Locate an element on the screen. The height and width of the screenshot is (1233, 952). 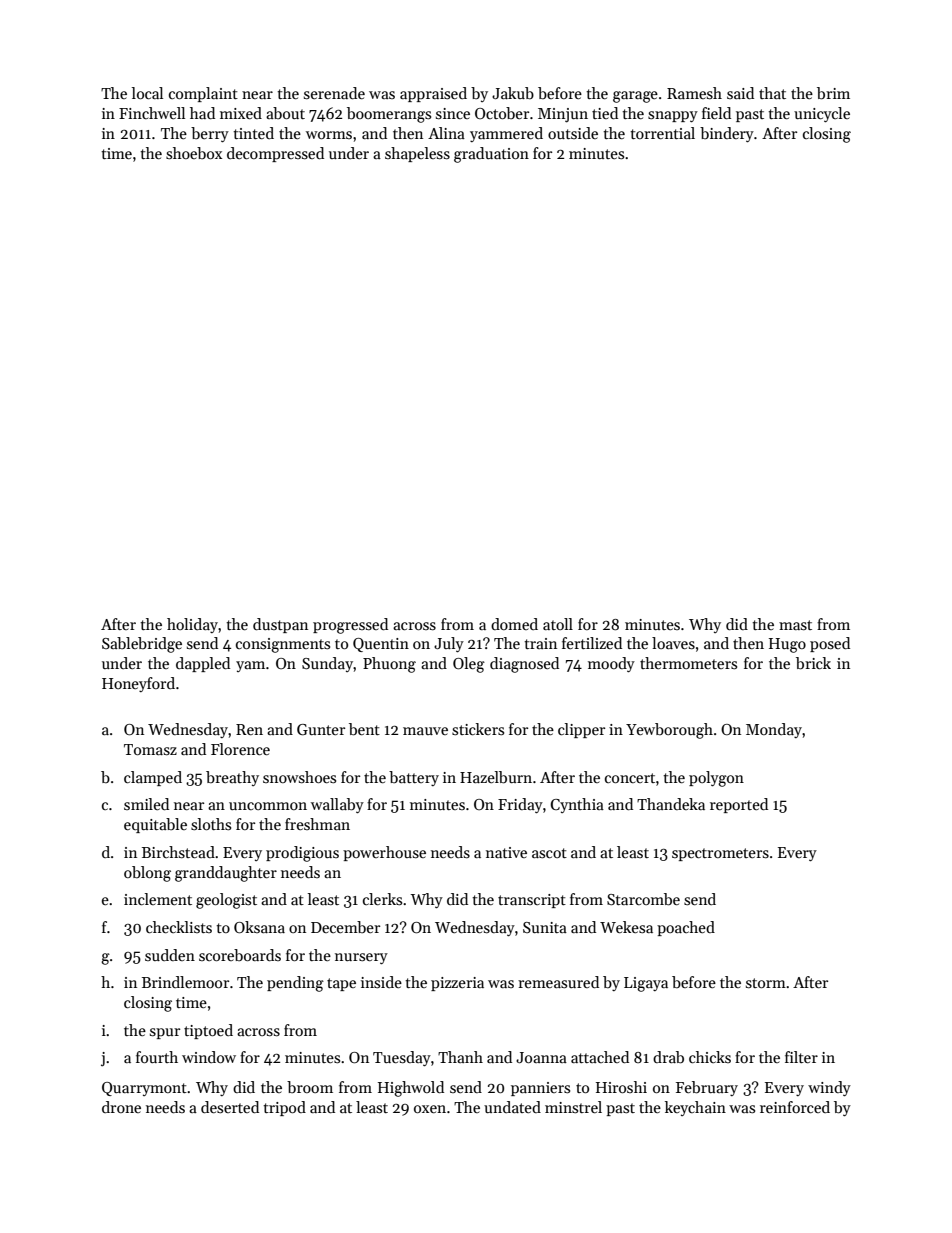
dustpan is located at coordinates (280, 625).
